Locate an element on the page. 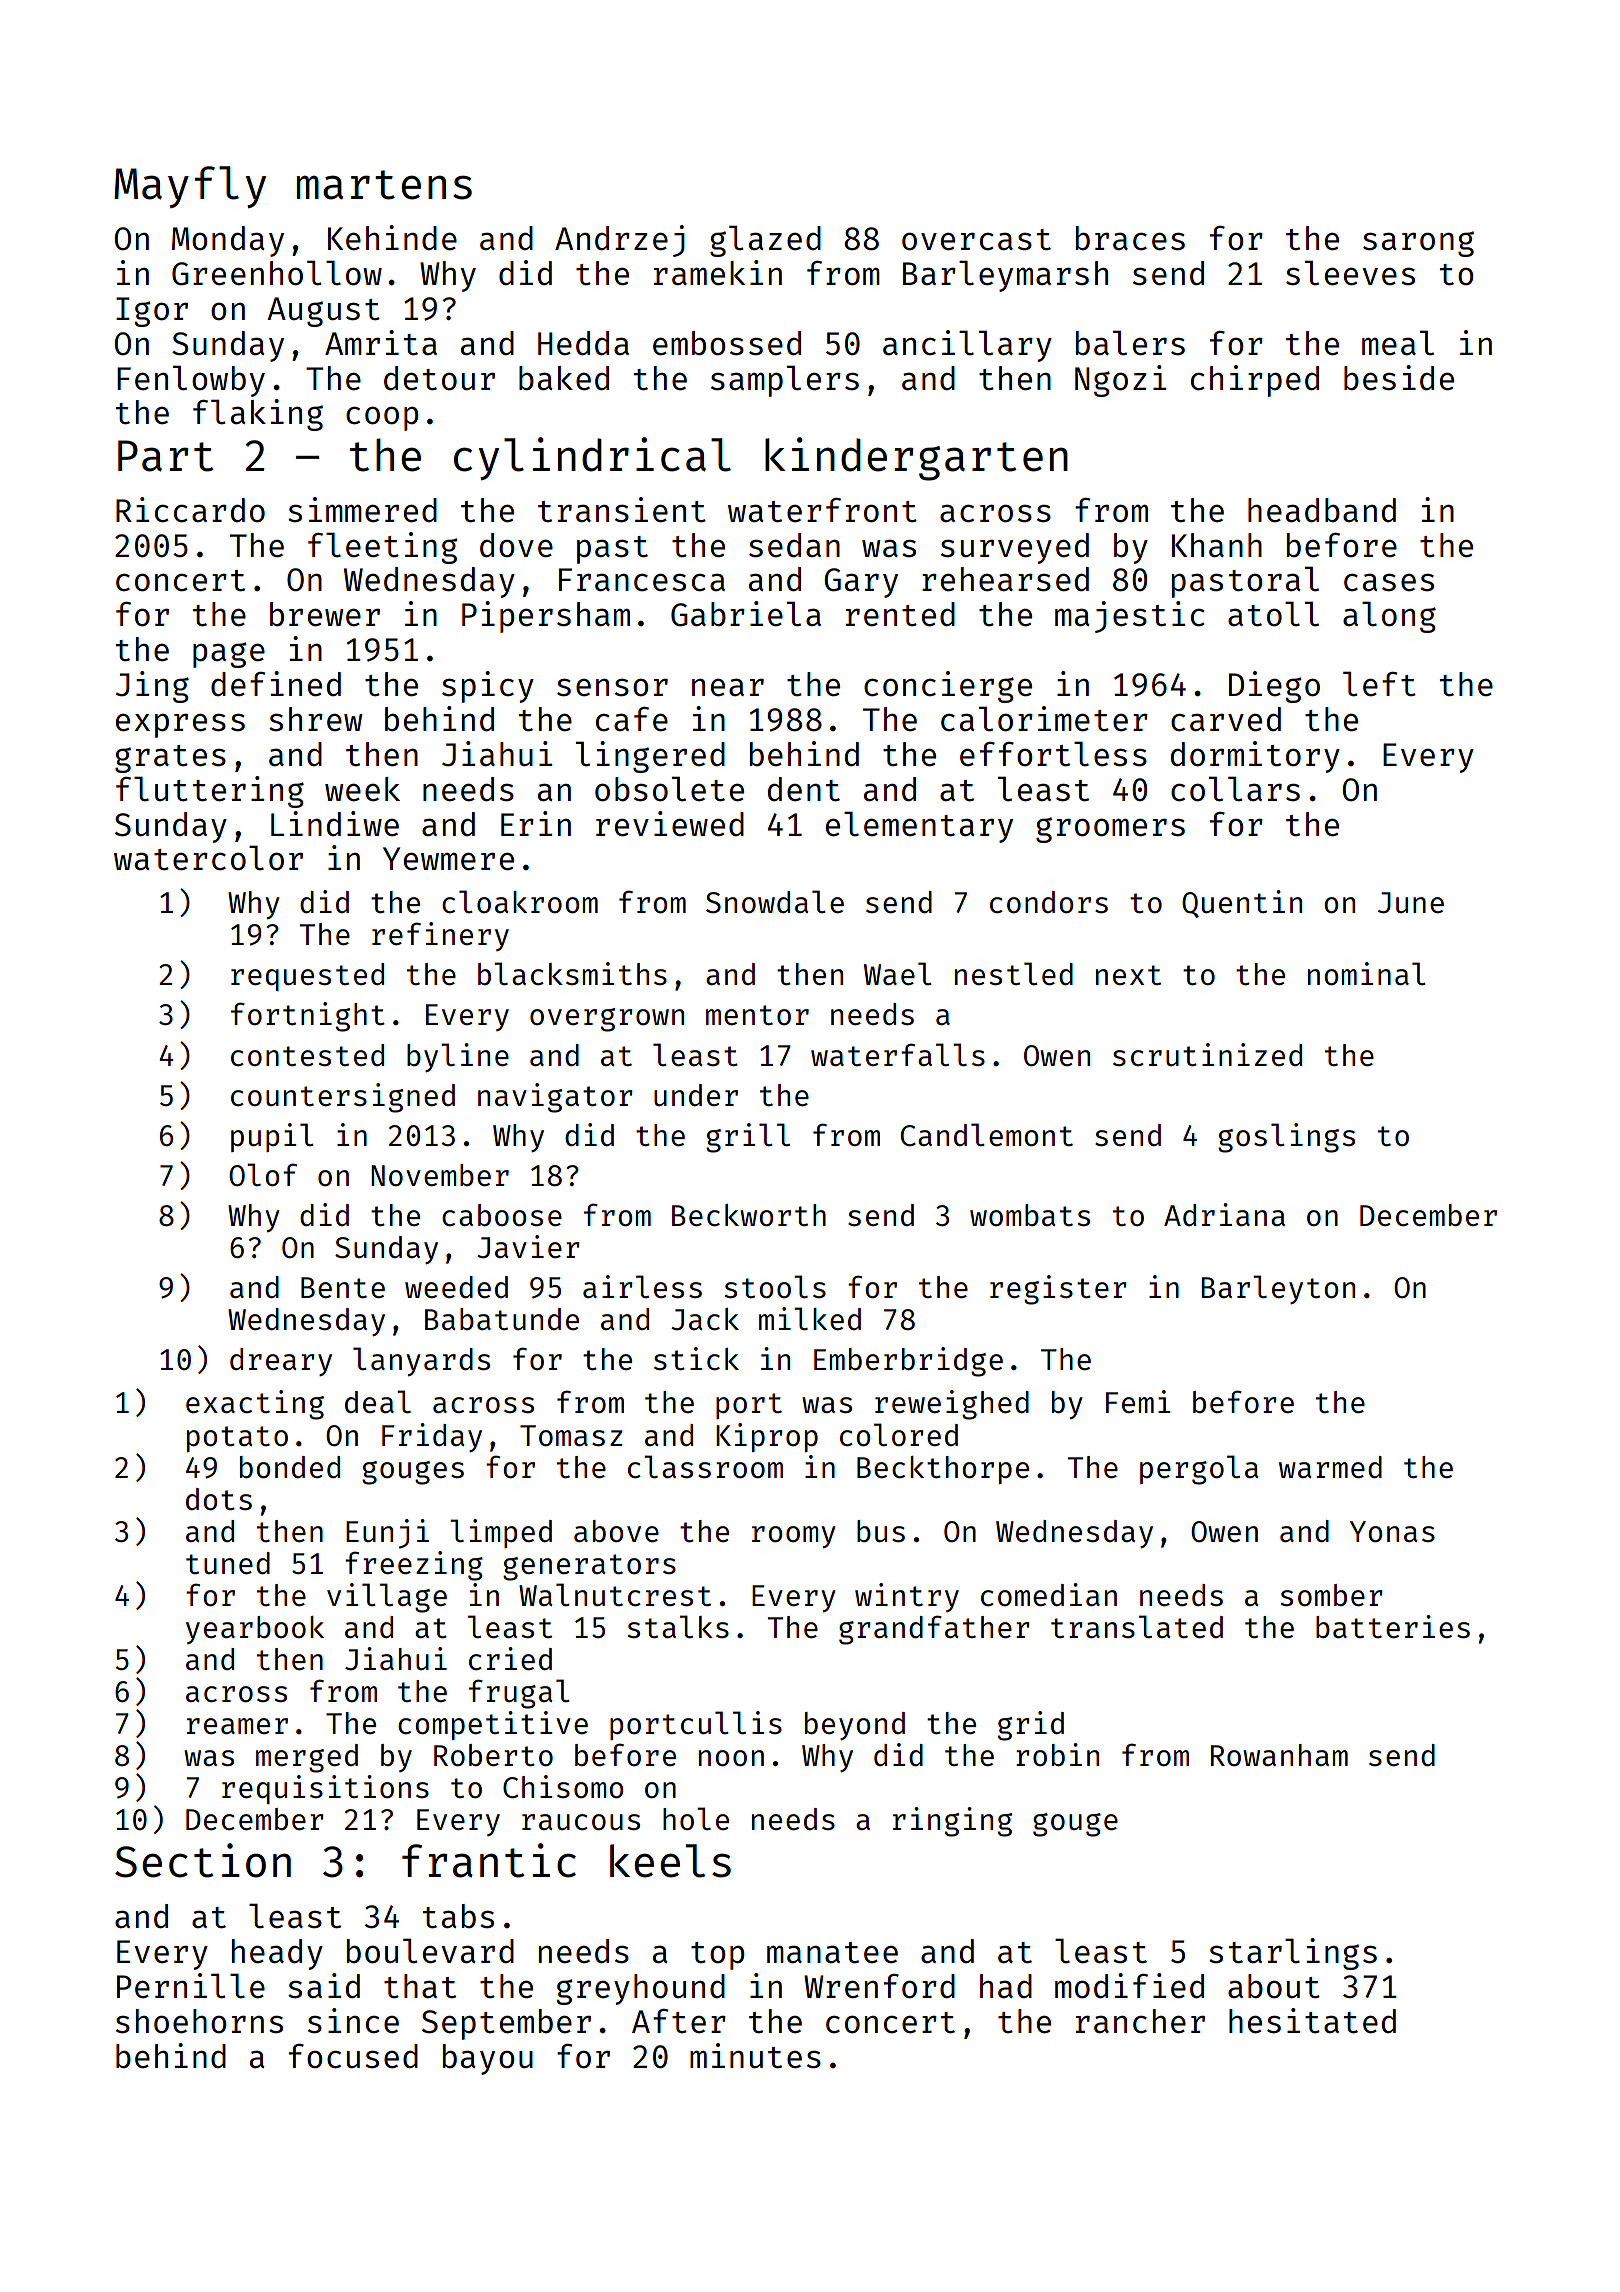 Image resolution: width=1620 pixels, height=2292 pixels. frantic is located at coordinates (489, 1860).
